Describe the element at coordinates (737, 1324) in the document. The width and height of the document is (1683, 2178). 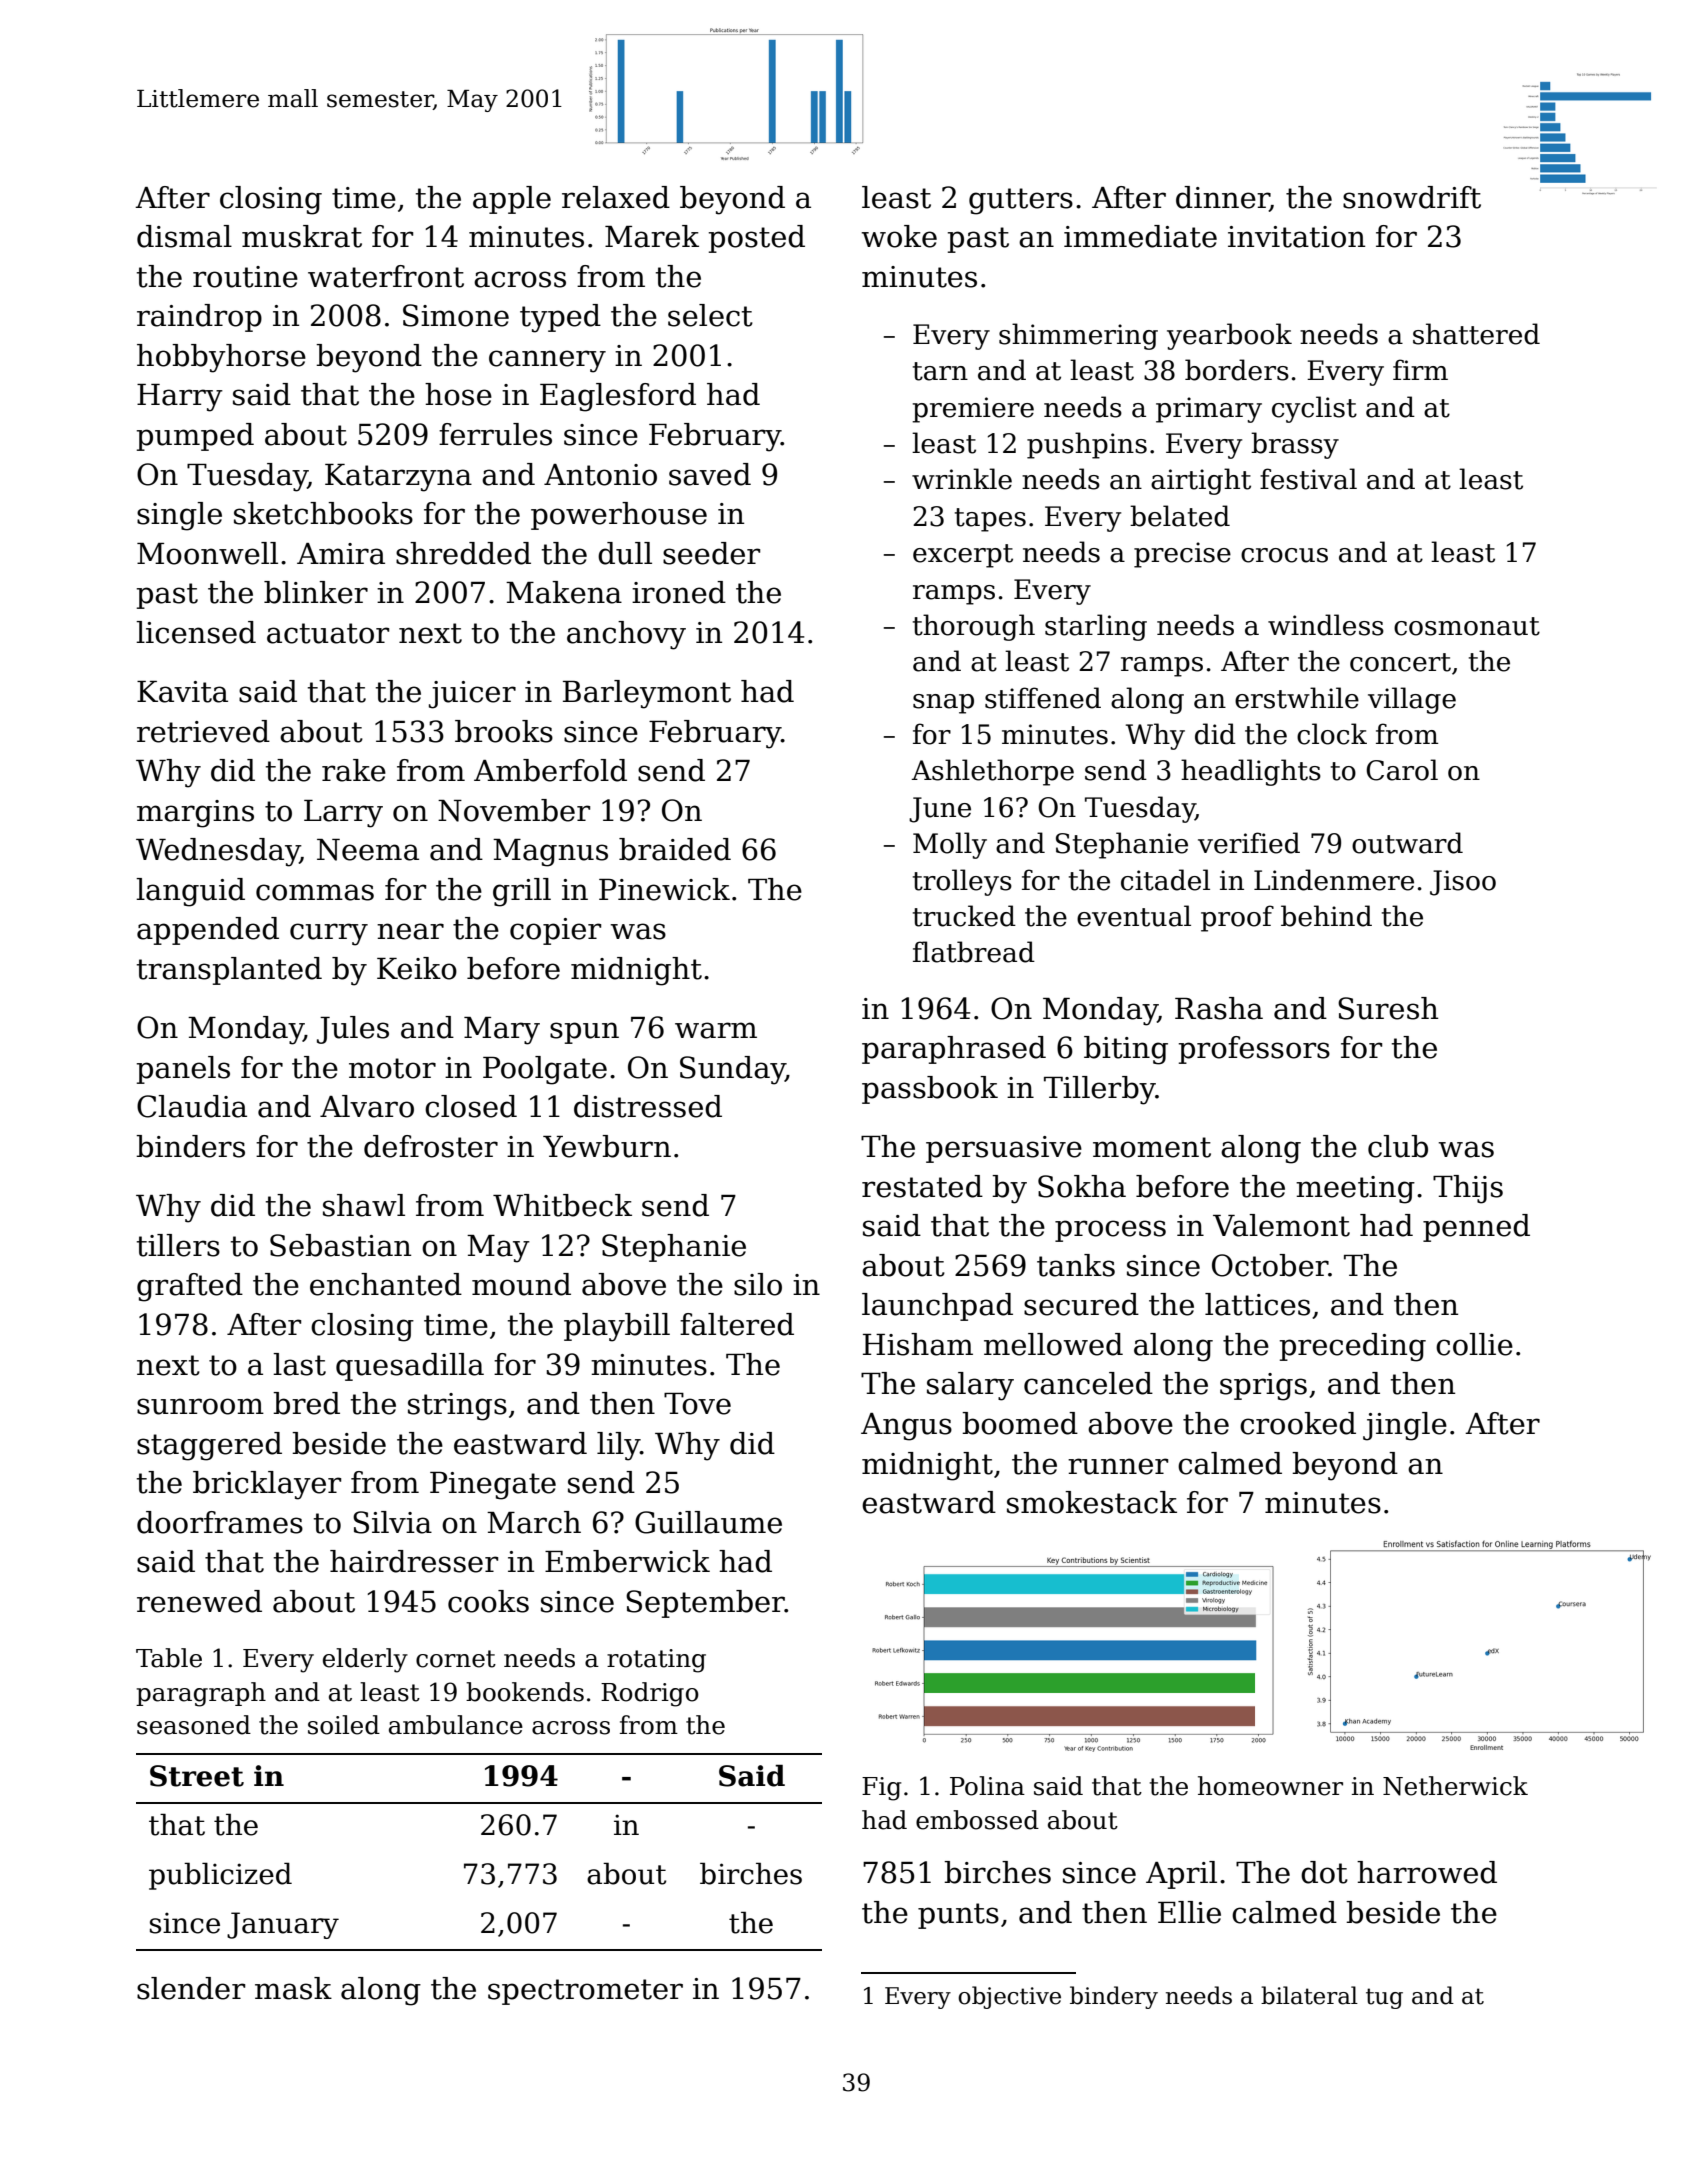
I see `faltered` at that location.
